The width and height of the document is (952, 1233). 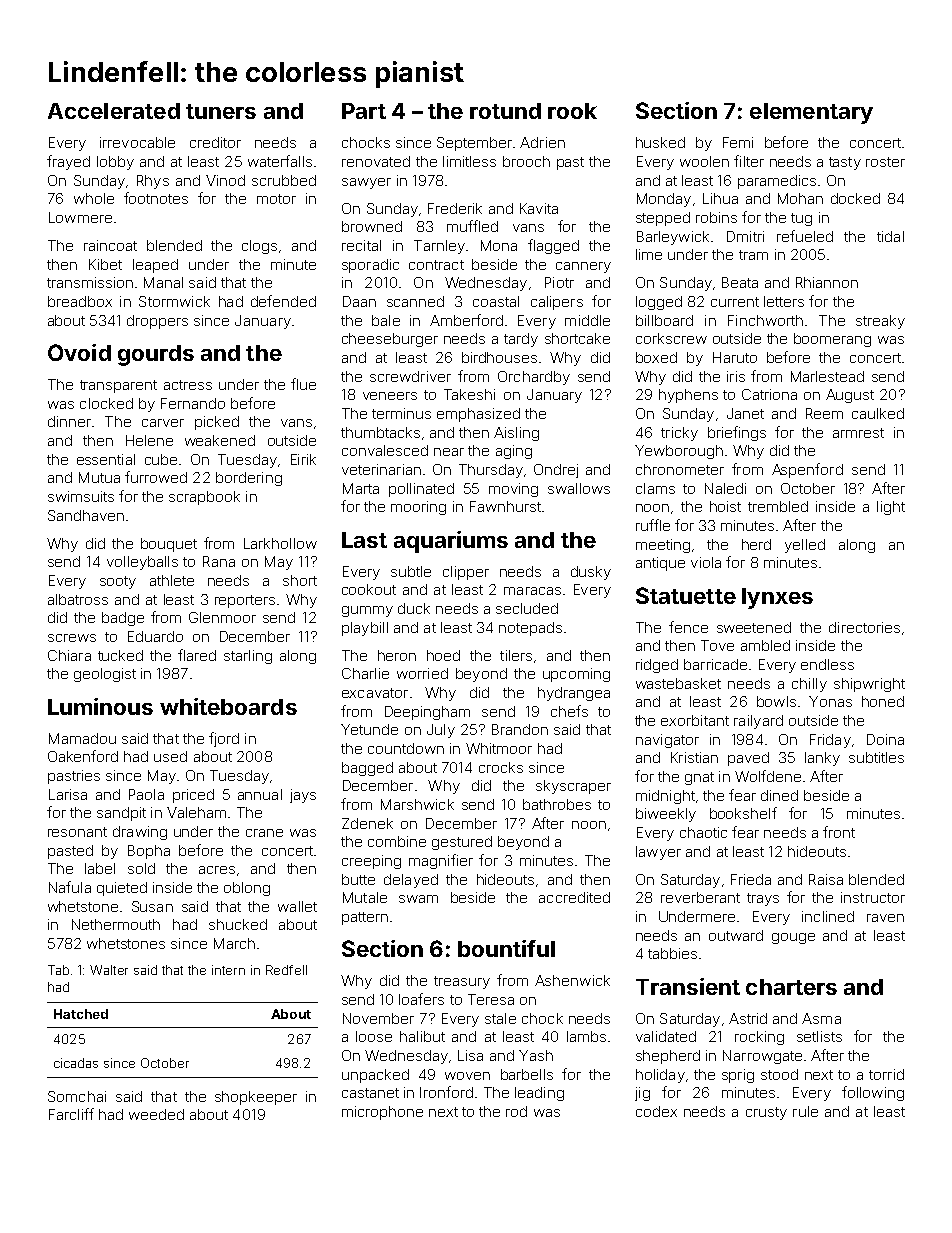 What do you see at coordinates (516, 1111) in the document?
I see `rod` at bounding box center [516, 1111].
